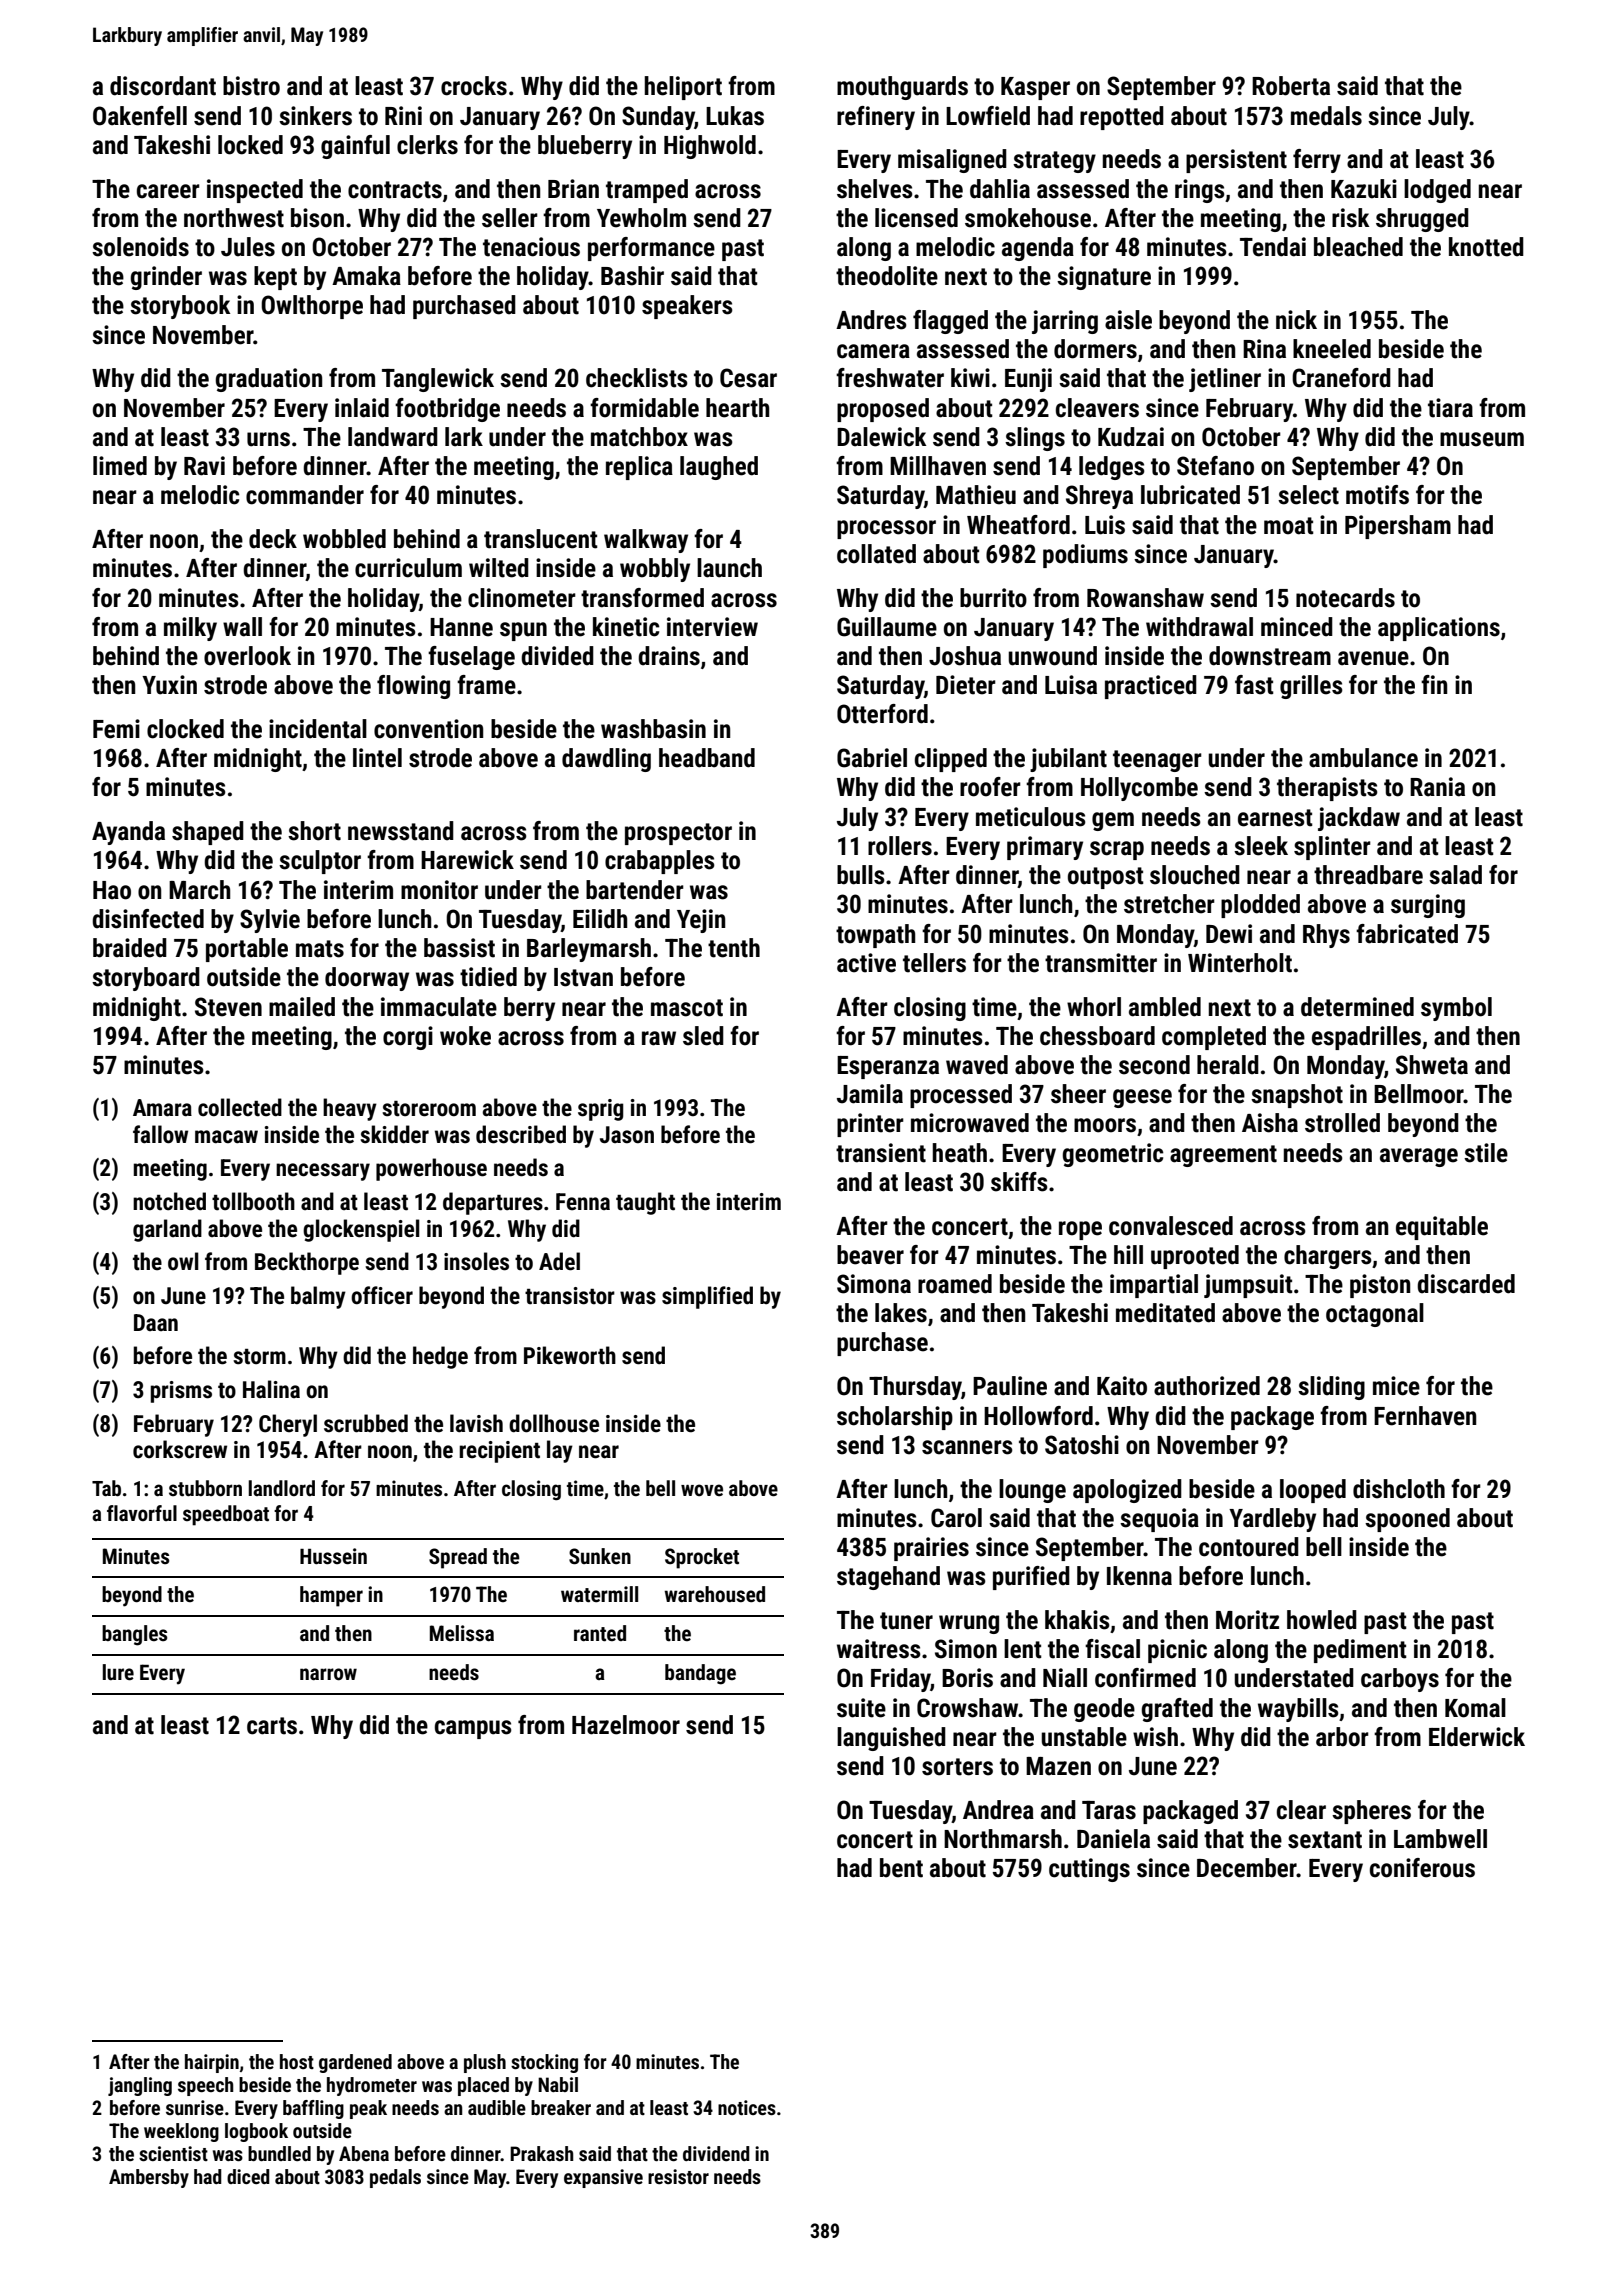 Image resolution: width=1620 pixels, height=2292 pixels. Describe the element at coordinates (1291, 86) in the document. I see `Roberta` at that location.
